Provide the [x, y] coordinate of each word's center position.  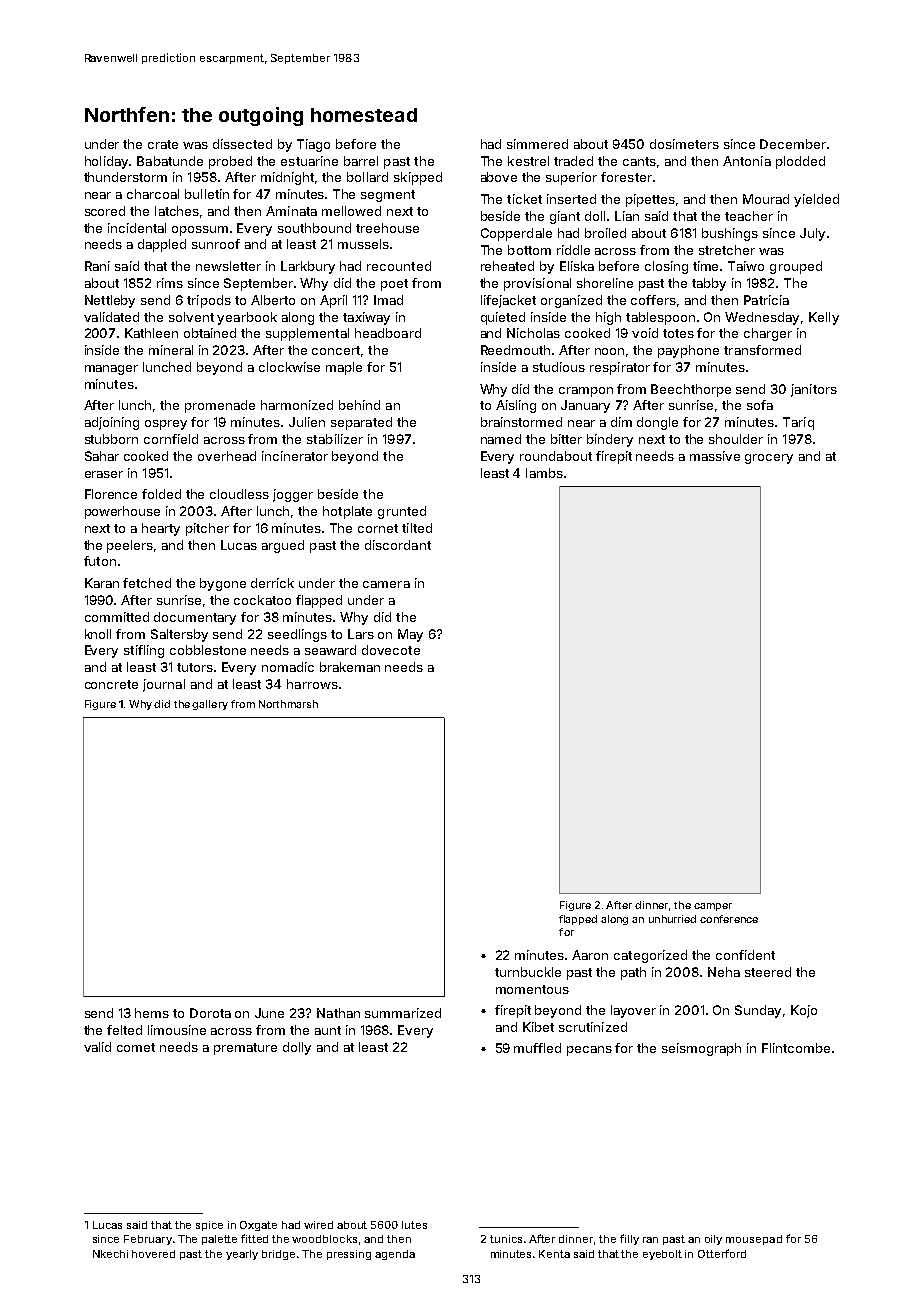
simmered [537, 144]
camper [713, 907]
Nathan [338, 1013]
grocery [769, 459]
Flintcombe [796, 1048]
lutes [414, 1225]
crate [163, 144]
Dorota [210, 1013]
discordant [398, 545]
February [148, 1240]
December [793, 144]
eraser [104, 474]
